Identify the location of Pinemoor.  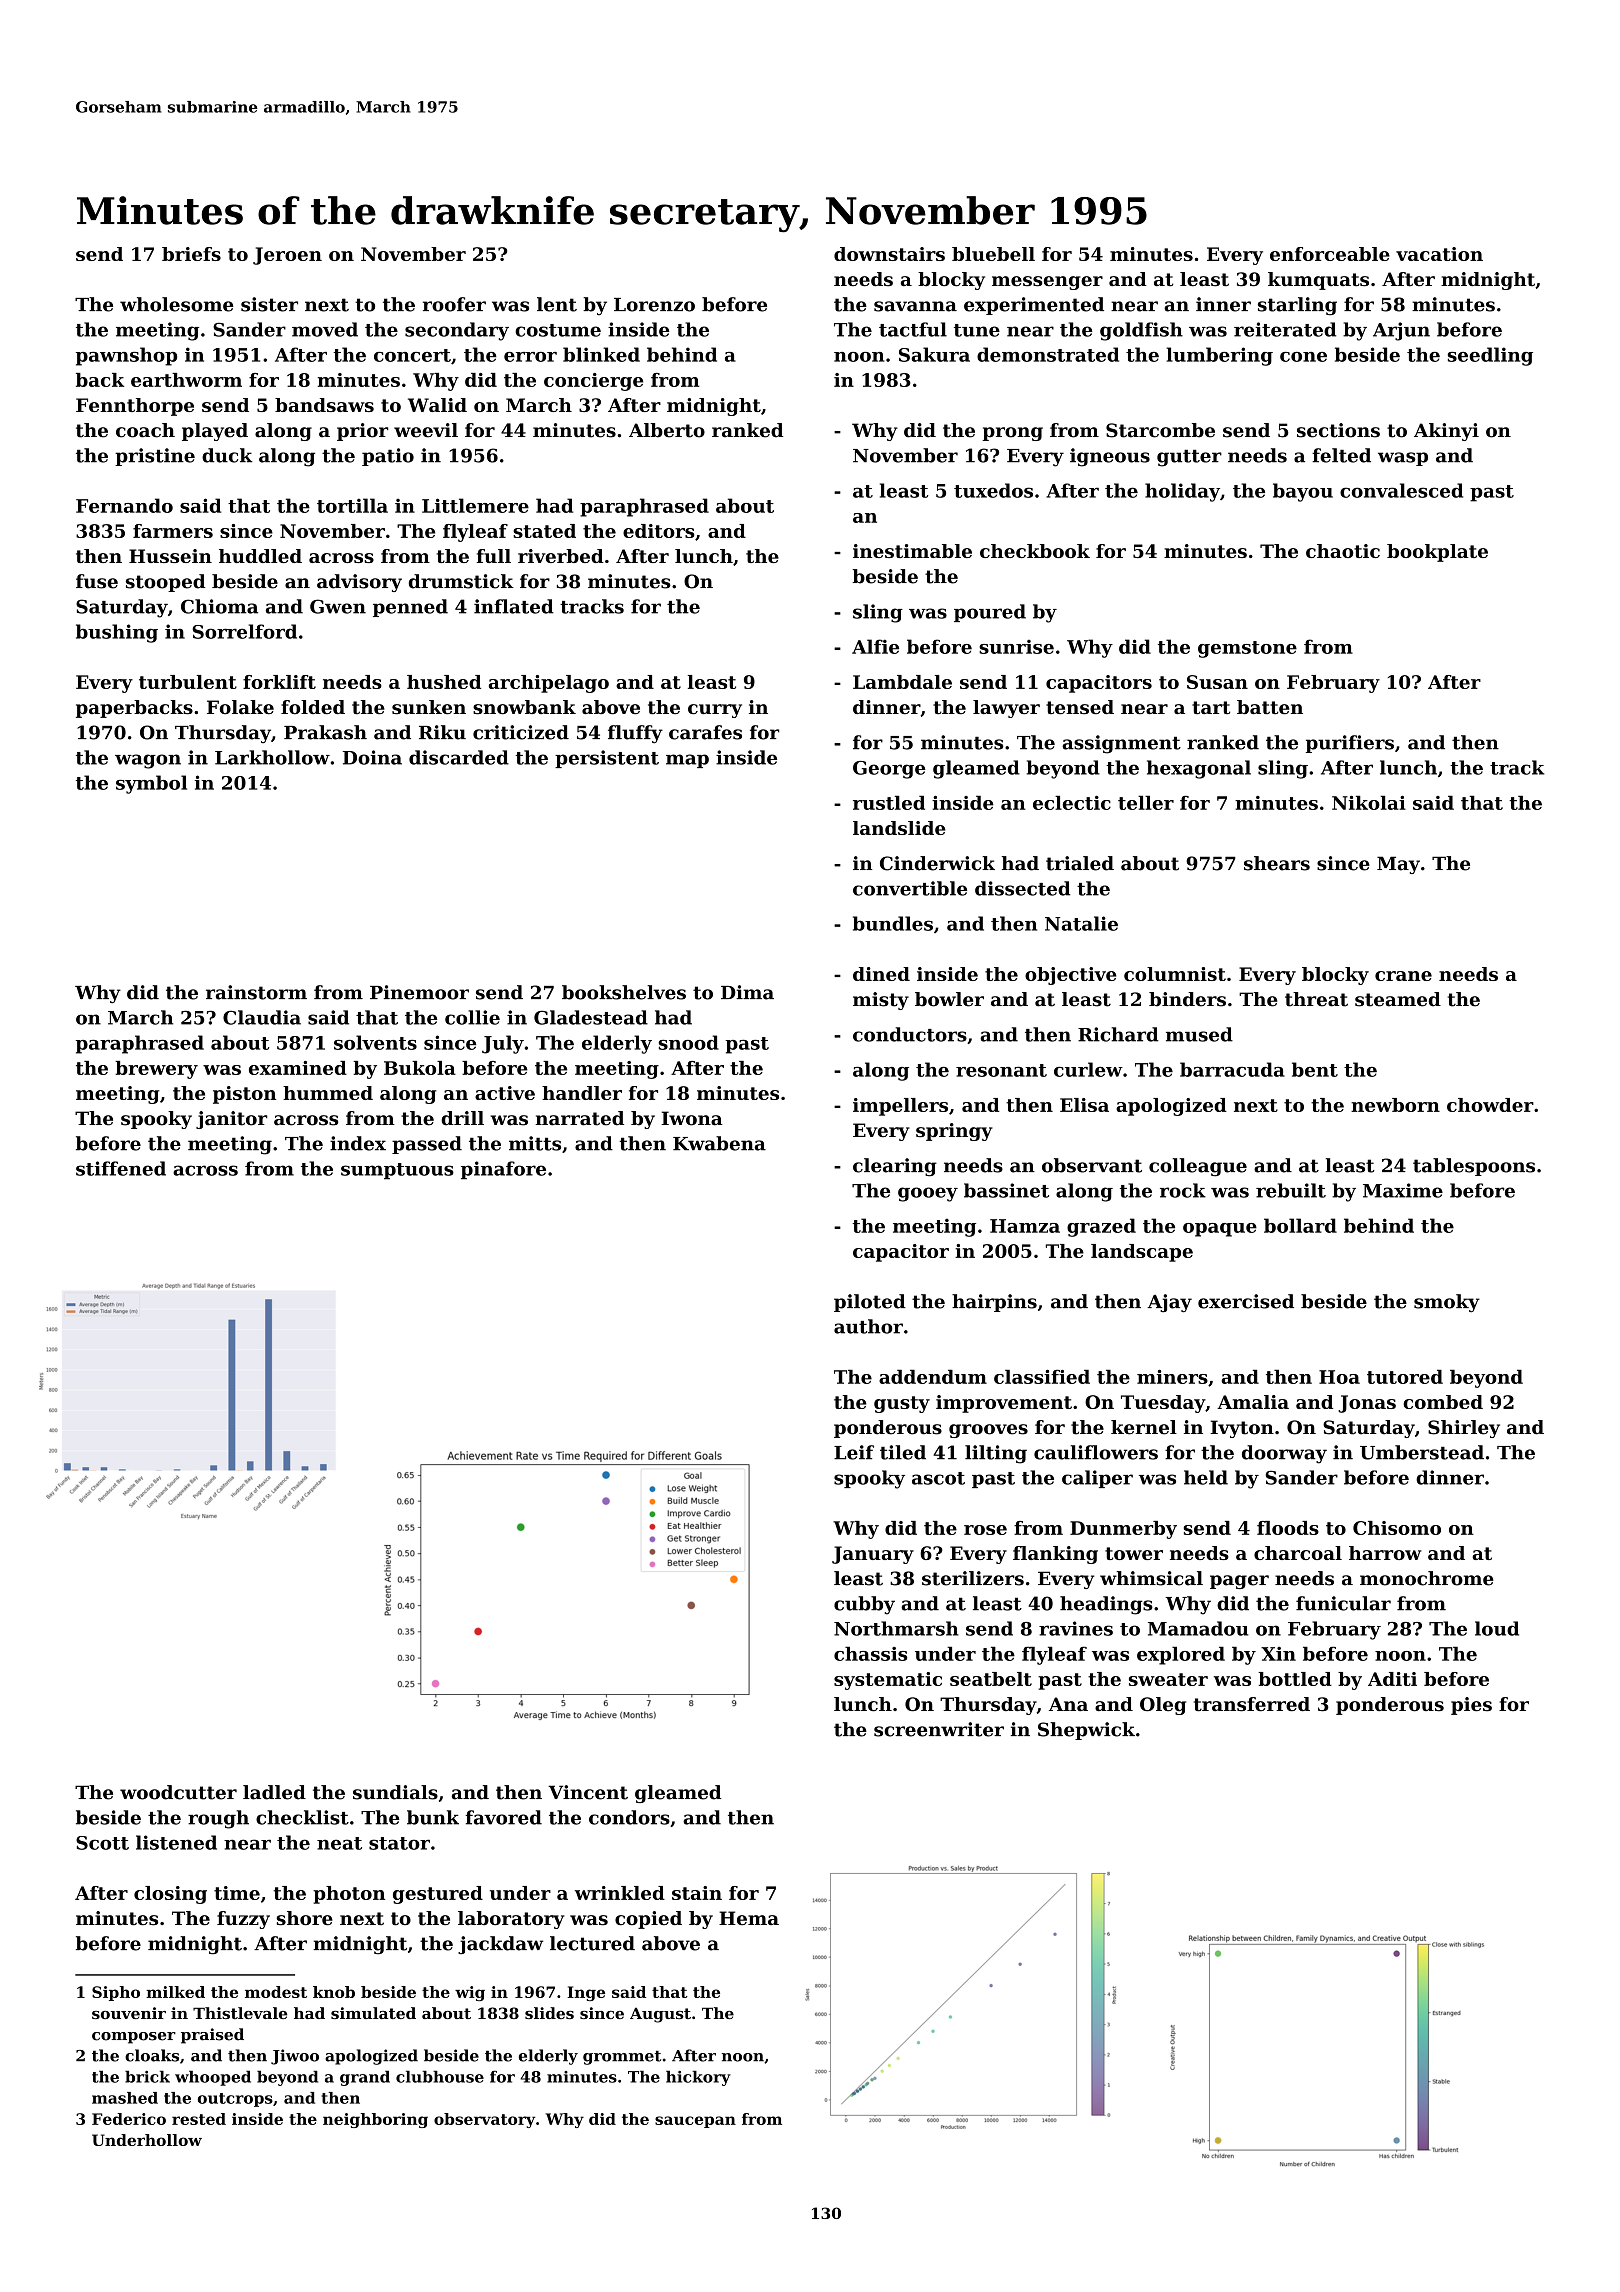
(419, 992).
